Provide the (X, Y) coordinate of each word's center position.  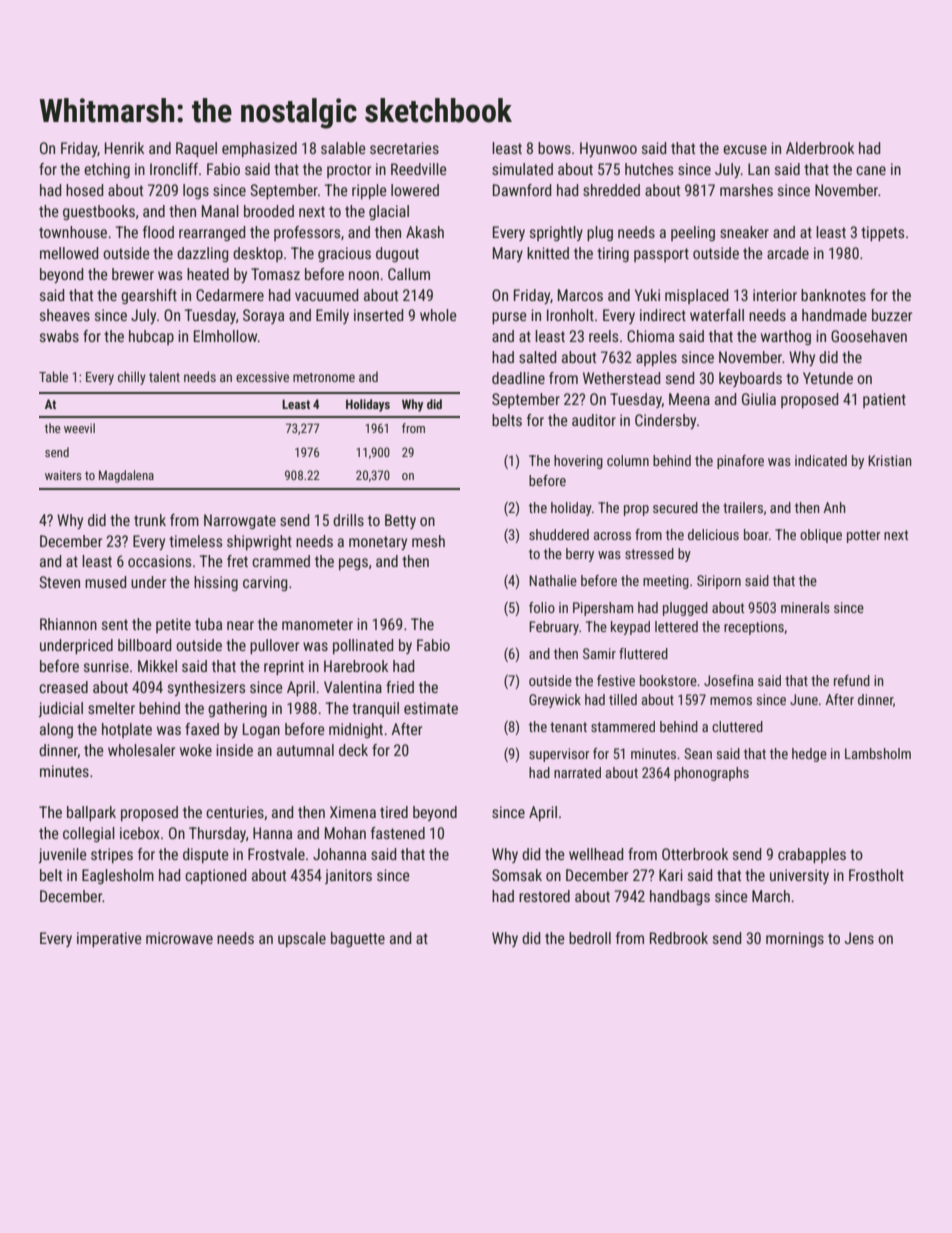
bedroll (590, 938)
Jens (859, 938)
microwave (179, 938)
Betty (400, 521)
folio (542, 607)
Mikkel (157, 666)
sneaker (744, 232)
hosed (84, 190)
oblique (821, 536)
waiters (63, 475)
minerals (805, 607)
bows (554, 148)
